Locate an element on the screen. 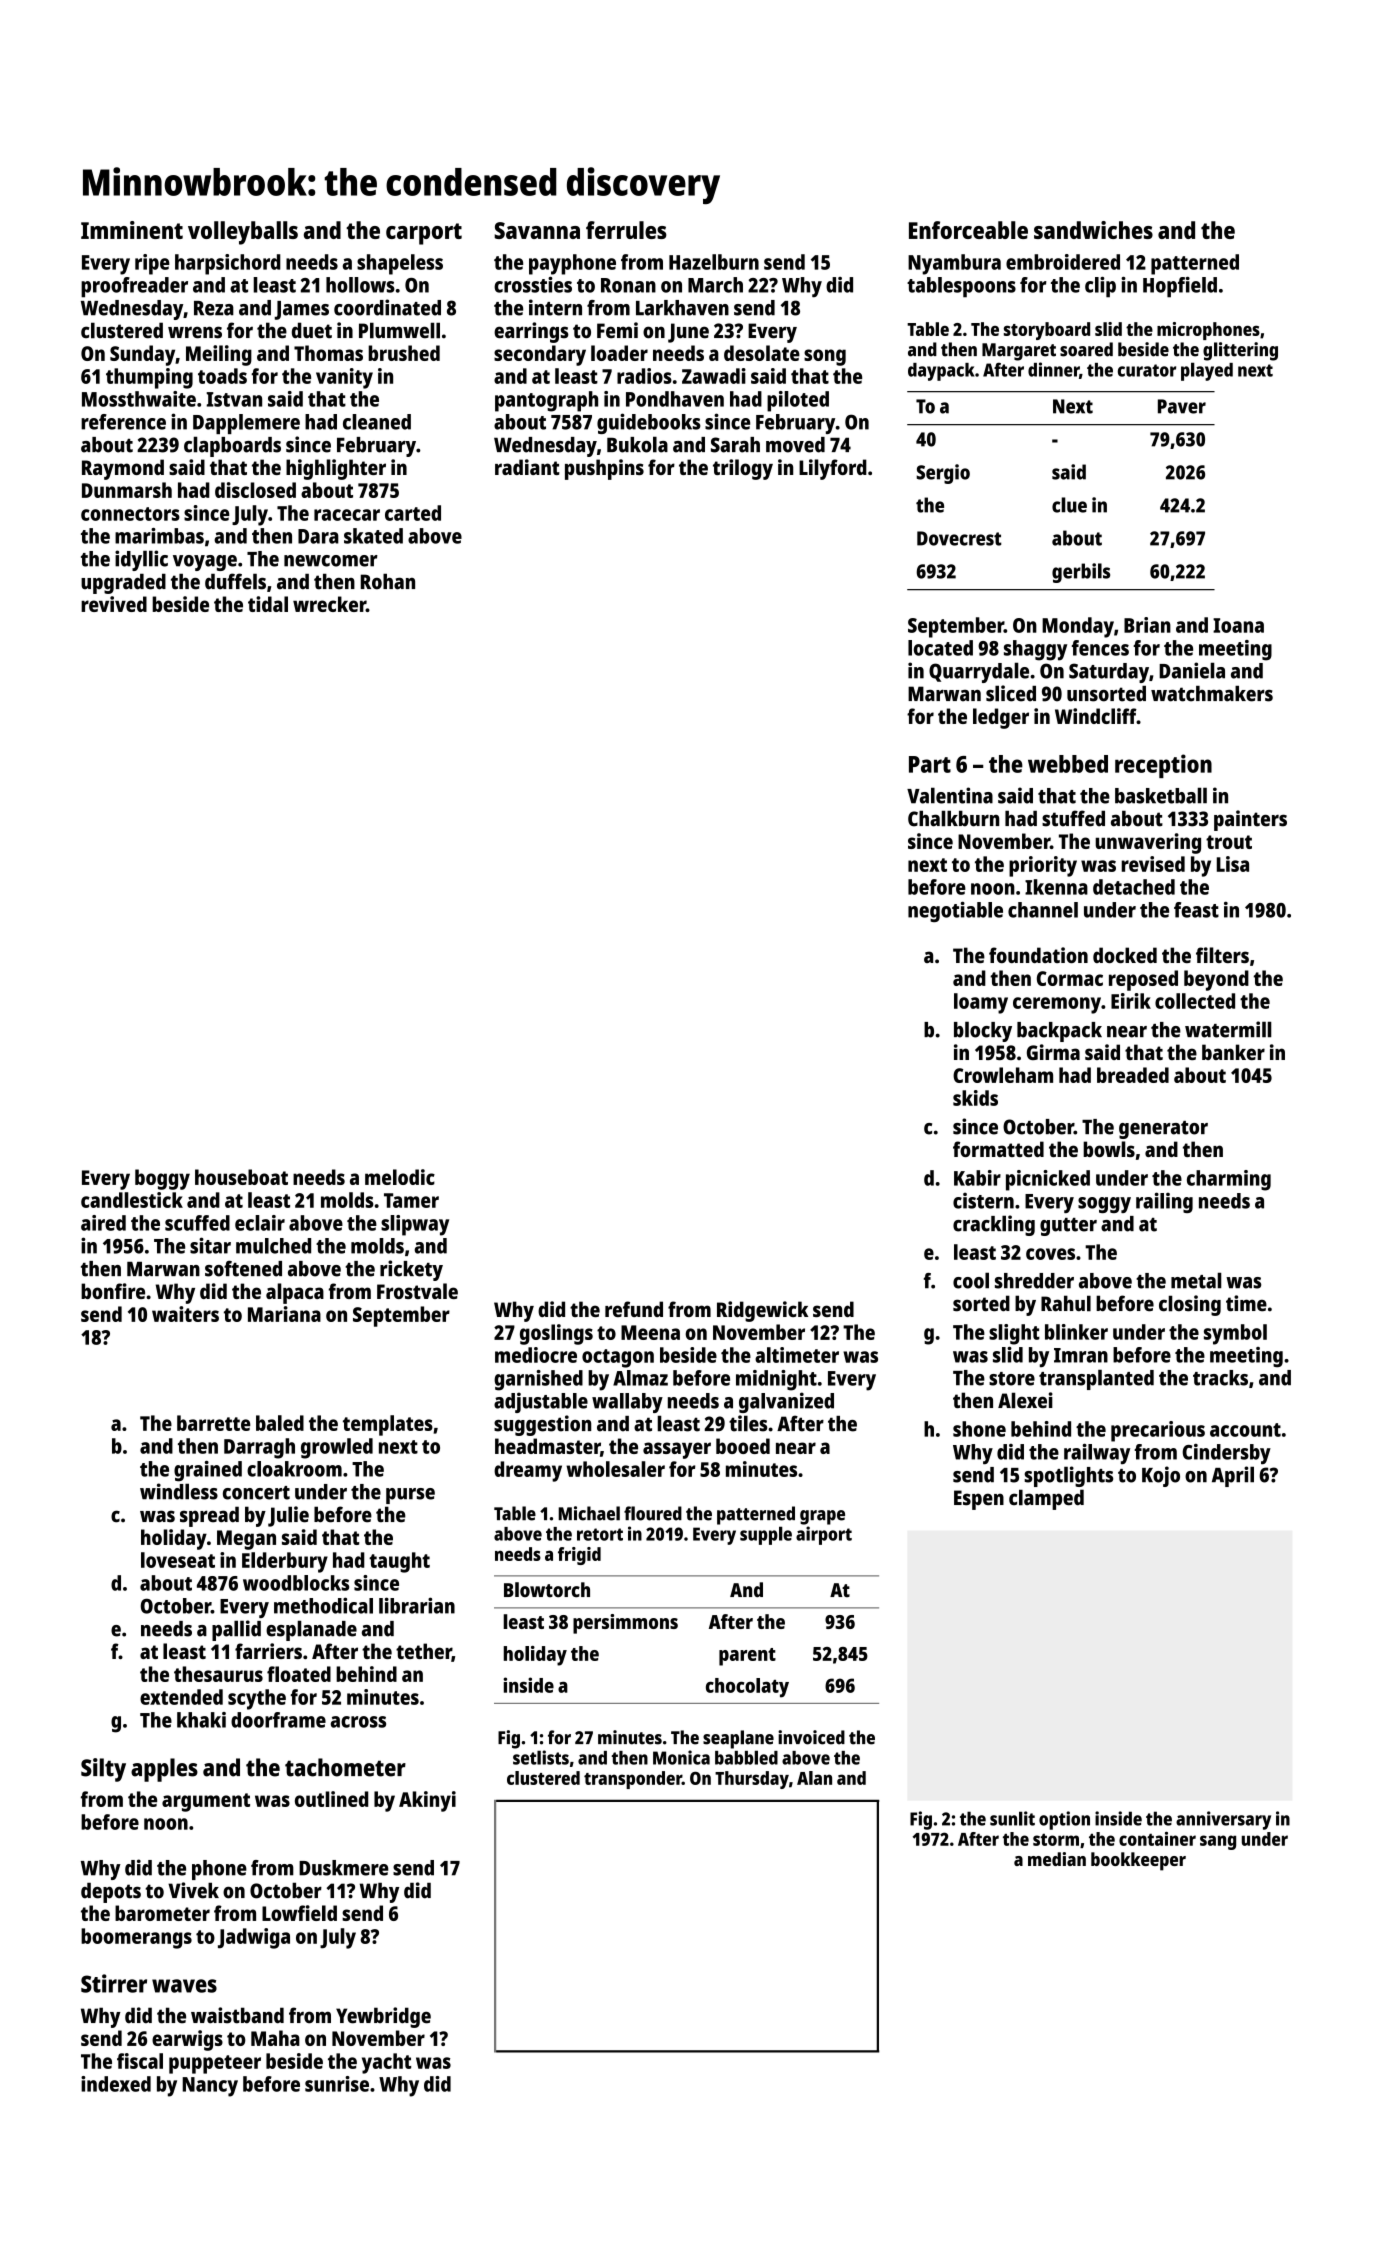  sunrise is located at coordinates (337, 2084).
